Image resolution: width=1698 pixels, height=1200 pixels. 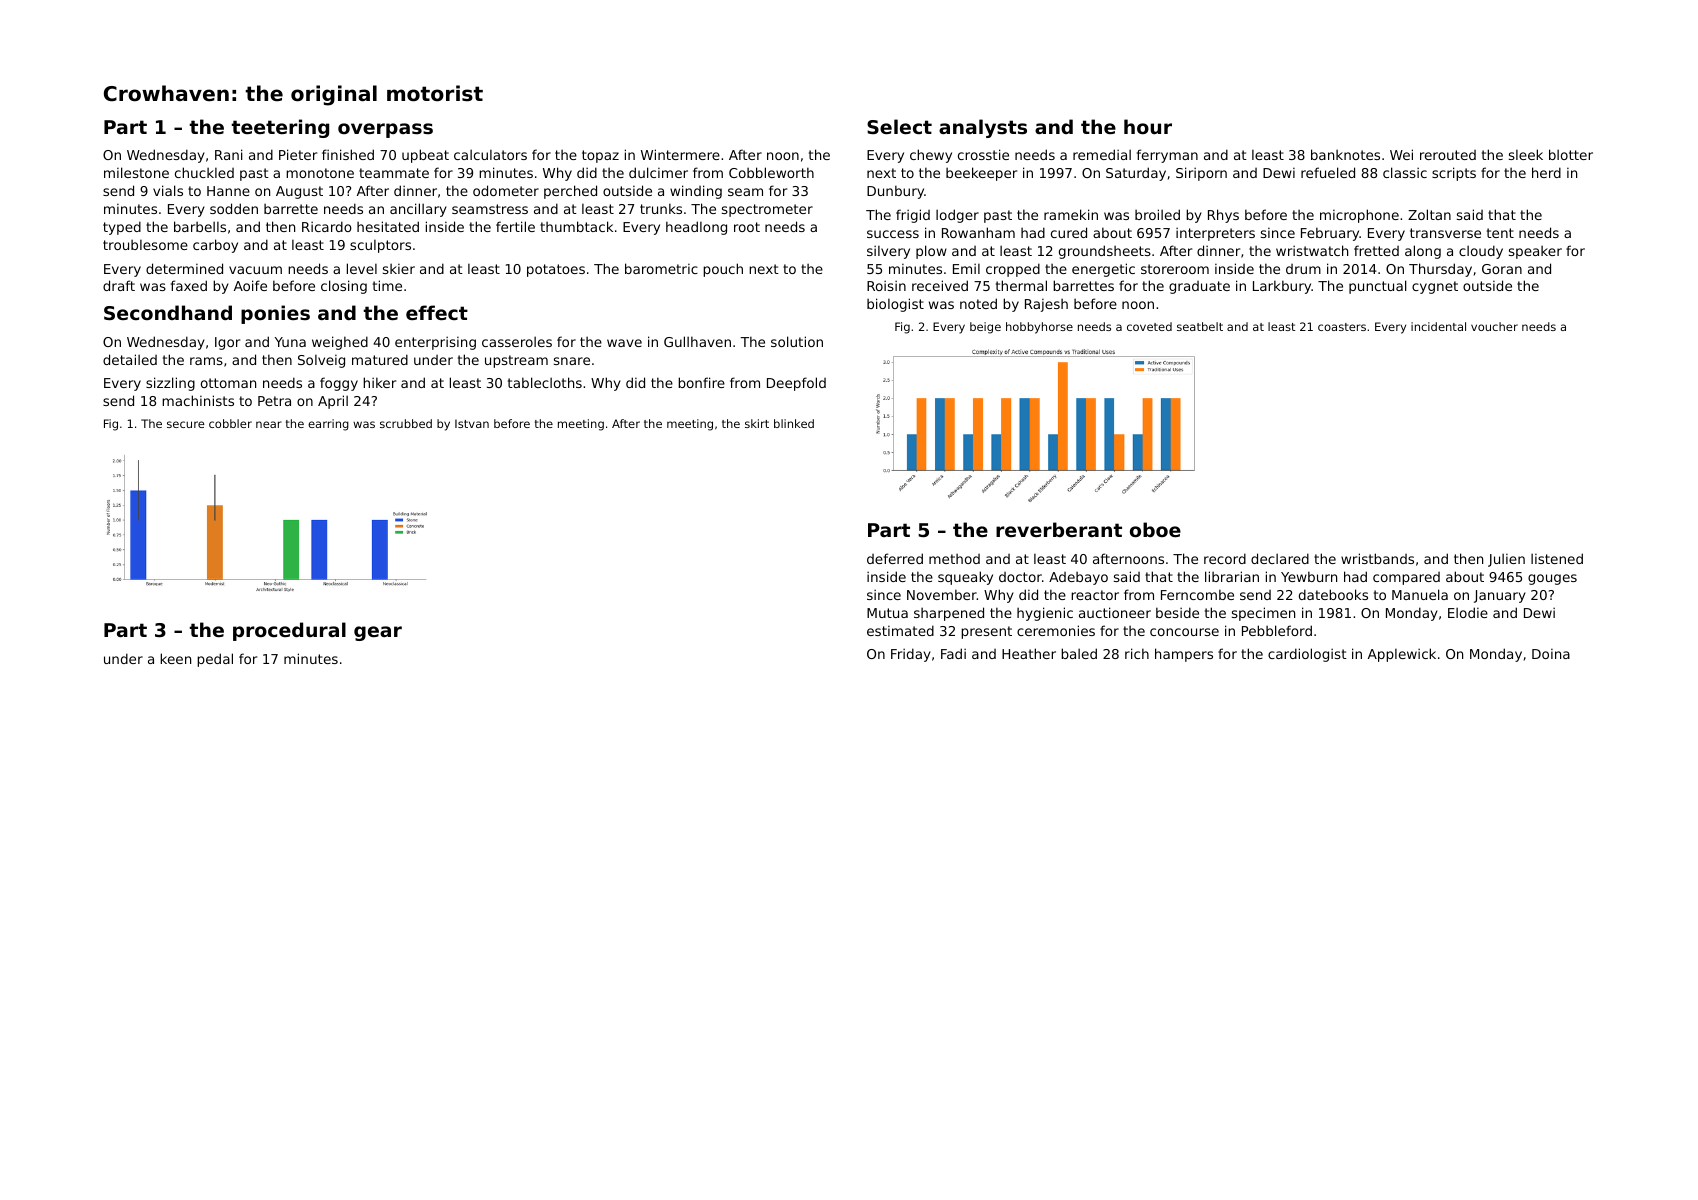 I want to click on Doina, so click(x=1551, y=654).
